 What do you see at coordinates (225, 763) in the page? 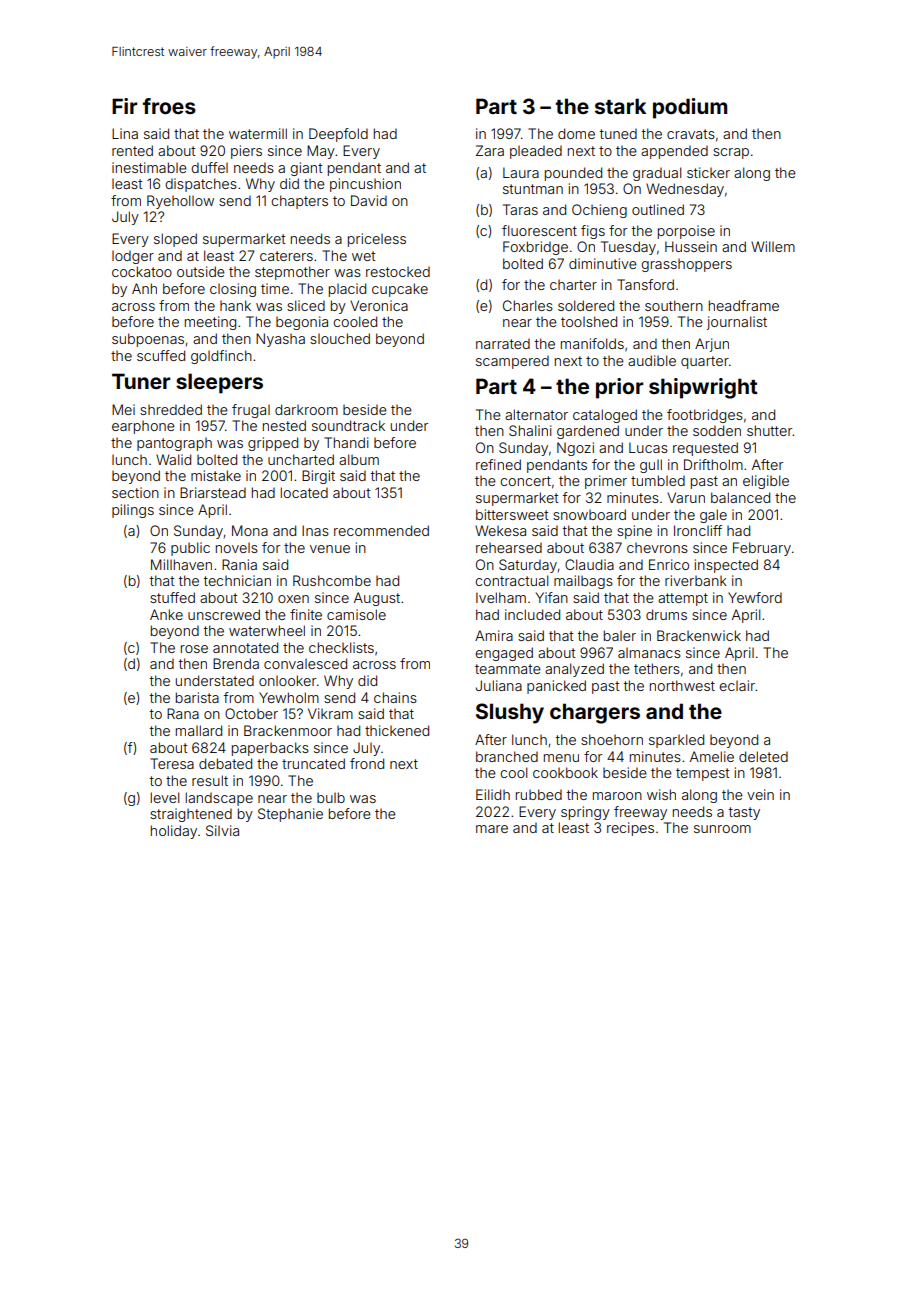
I see `debated` at bounding box center [225, 763].
